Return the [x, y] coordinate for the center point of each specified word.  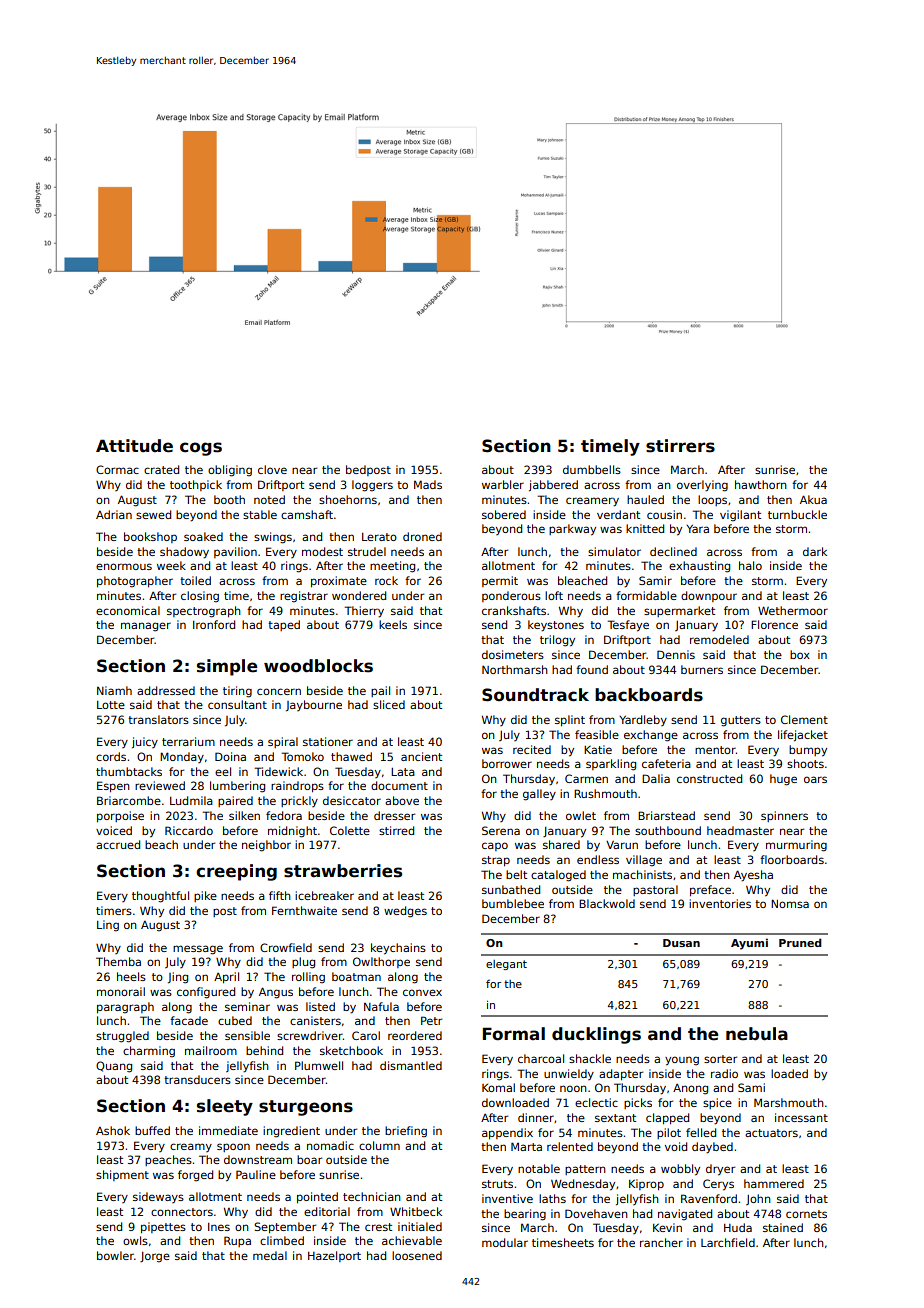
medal [270, 1255]
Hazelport [334, 1256]
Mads [428, 484]
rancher [661, 1242]
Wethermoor [793, 610]
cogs [201, 449]
